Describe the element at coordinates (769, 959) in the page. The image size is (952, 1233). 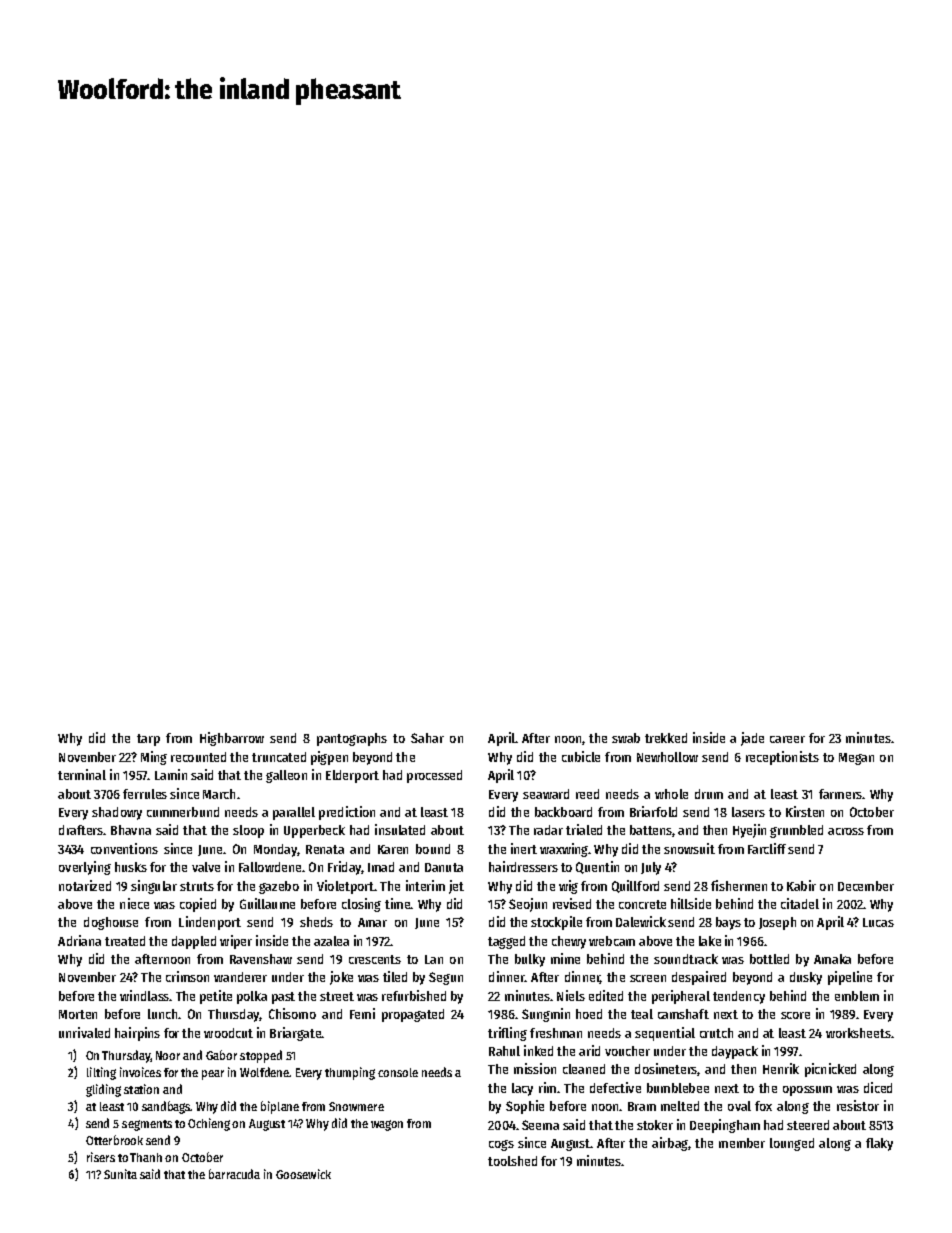
I see `bottled` at that location.
